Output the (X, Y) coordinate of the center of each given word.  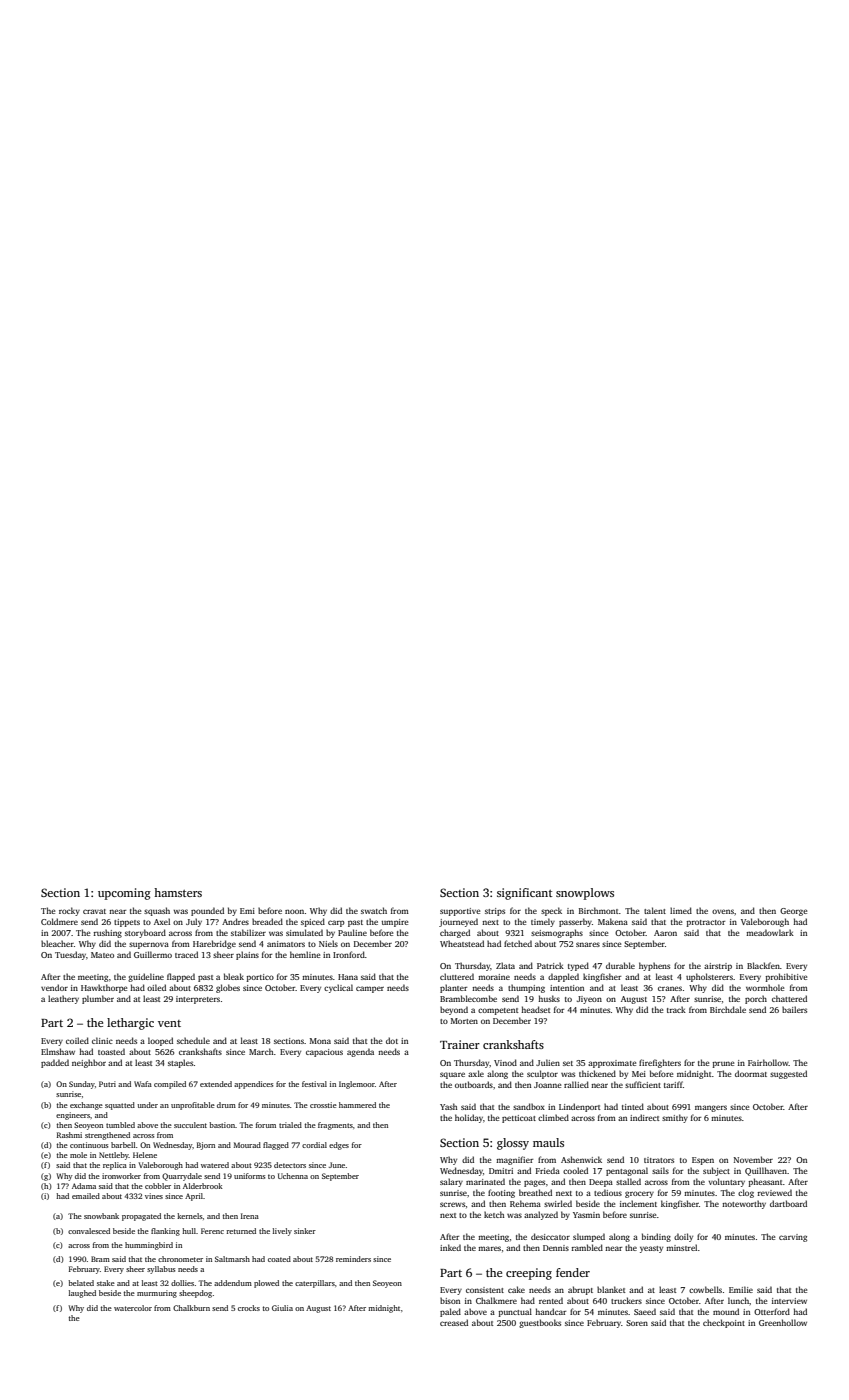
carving (793, 1238)
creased (454, 1322)
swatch (374, 910)
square (452, 1075)
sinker (305, 1231)
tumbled (120, 1125)
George (793, 912)
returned (241, 1231)
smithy (675, 1118)
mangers (711, 1108)
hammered (357, 1105)
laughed (82, 1294)
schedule (193, 1040)
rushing (107, 933)
